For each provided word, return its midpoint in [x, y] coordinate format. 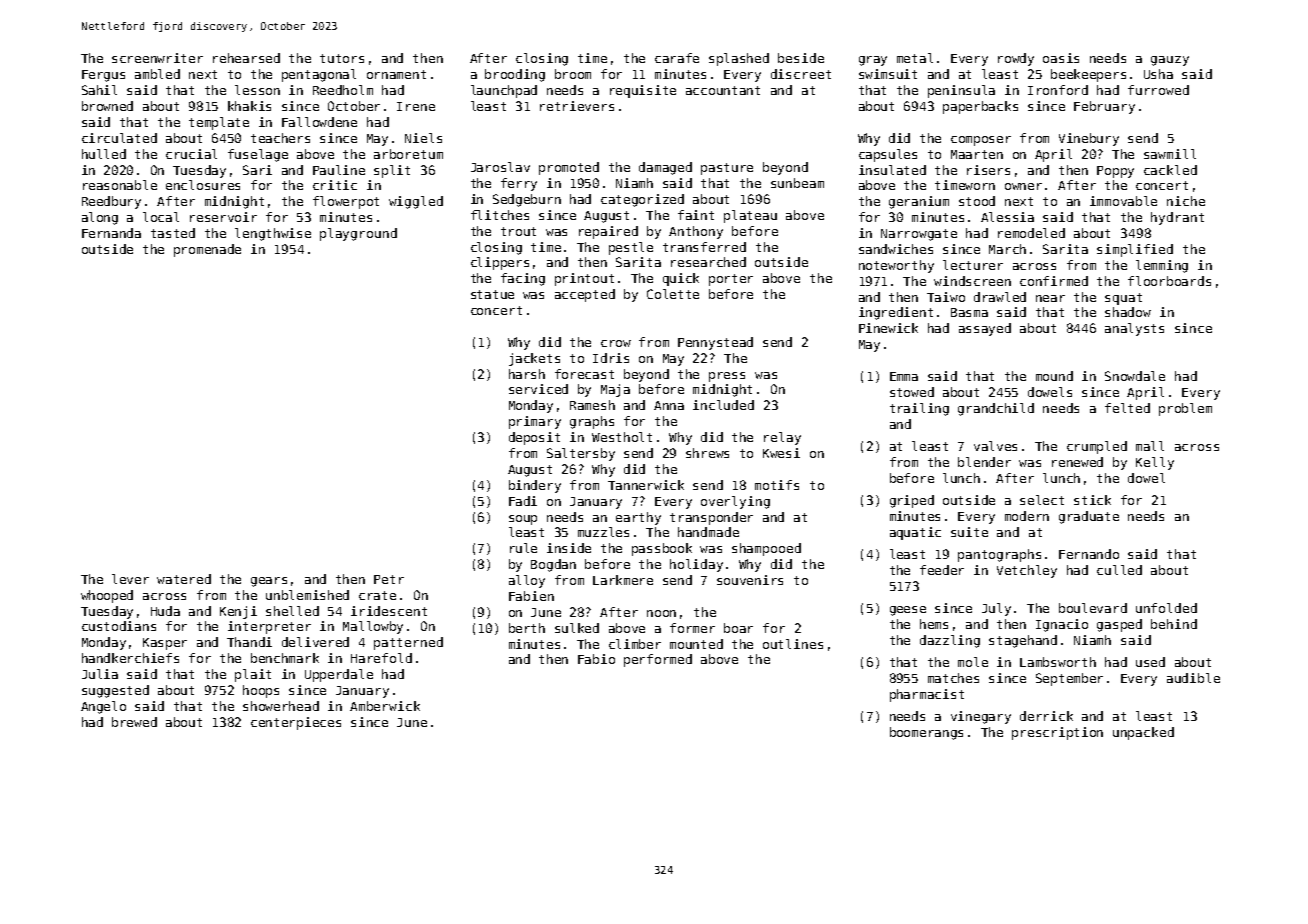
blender [984, 462]
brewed [134, 722]
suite [969, 532]
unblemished [307, 595]
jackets [534, 359]
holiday [696, 565]
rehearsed [246, 58]
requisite [643, 91]
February [1104, 107]
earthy [638, 518]
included [723, 405]
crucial [191, 154]
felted [1127, 408]
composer [981, 141]
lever [130, 579]
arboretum [408, 154]
